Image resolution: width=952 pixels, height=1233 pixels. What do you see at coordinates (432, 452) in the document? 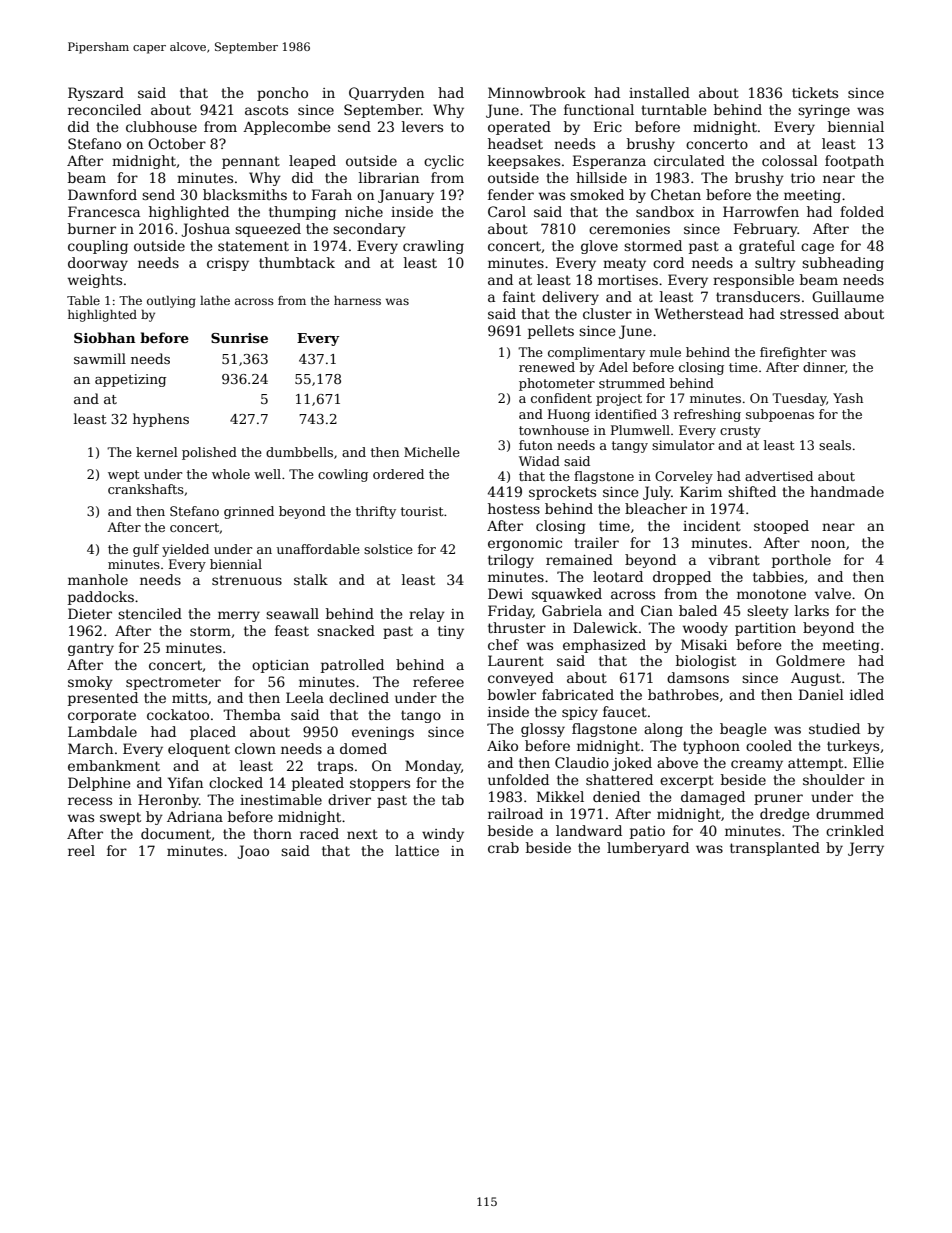
I see `Michelle` at bounding box center [432, 452].
